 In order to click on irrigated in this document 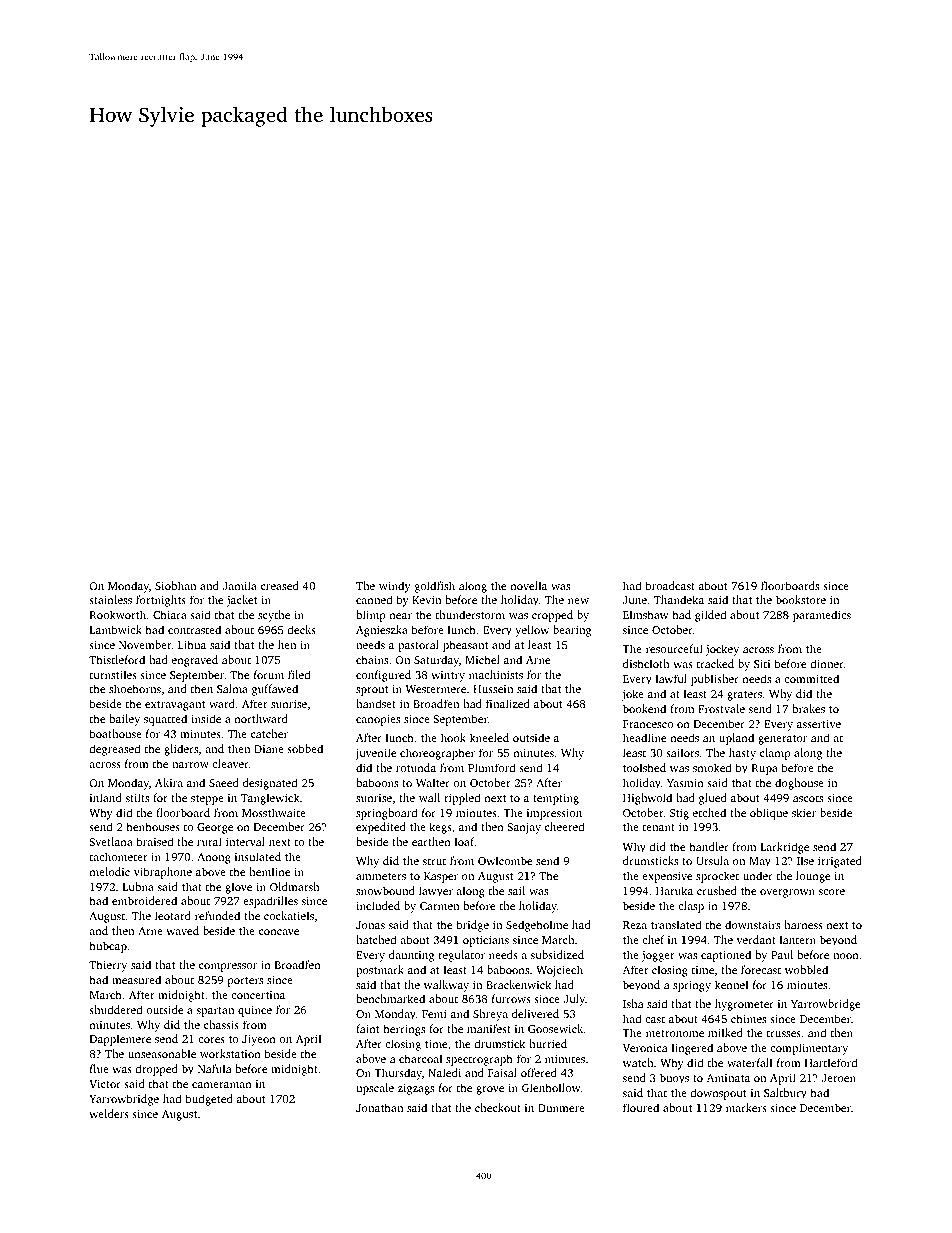, I will do `click(840, 862)`.
